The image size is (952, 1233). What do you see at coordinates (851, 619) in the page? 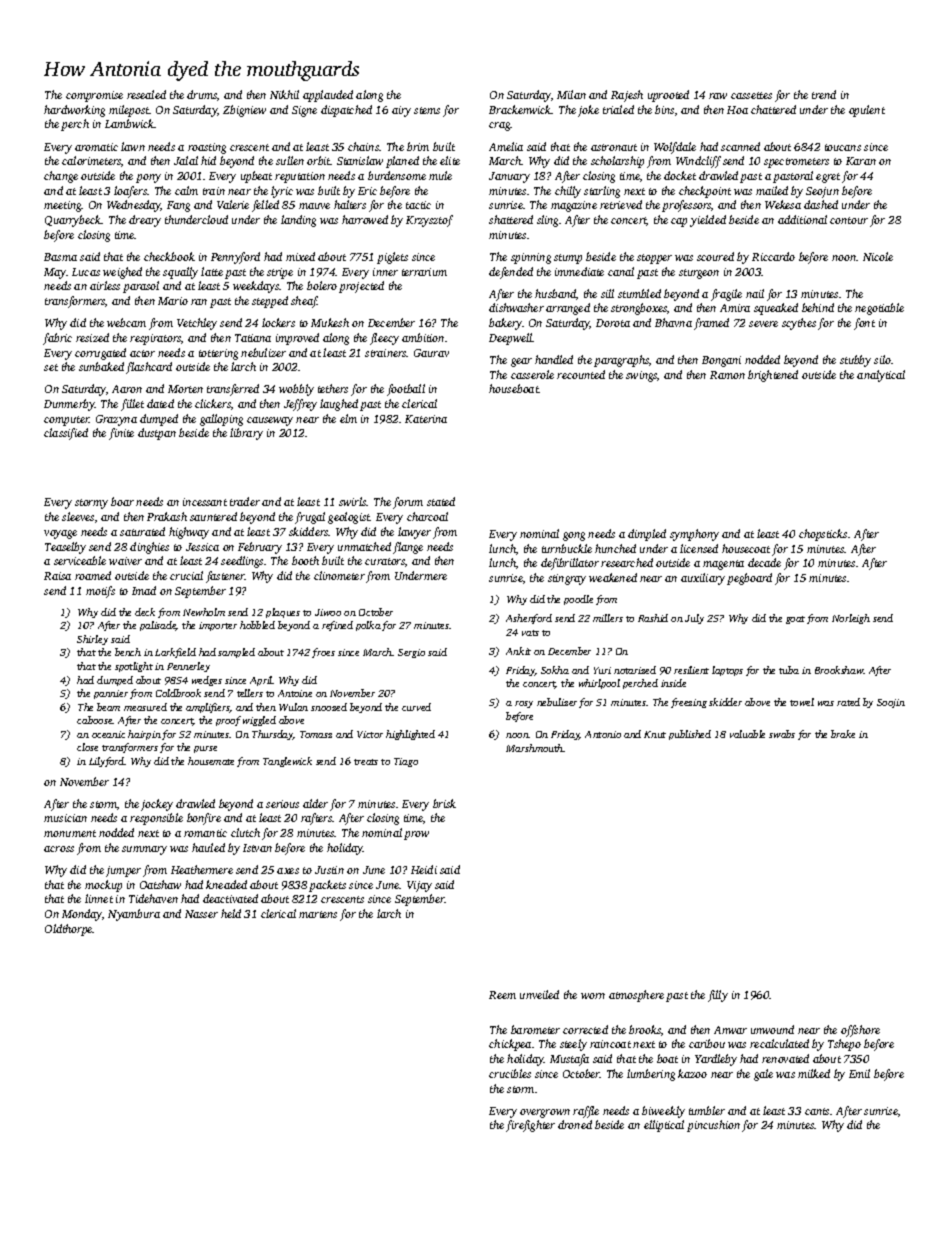
I see `Norleigh` at bounding box center [851, 619].
